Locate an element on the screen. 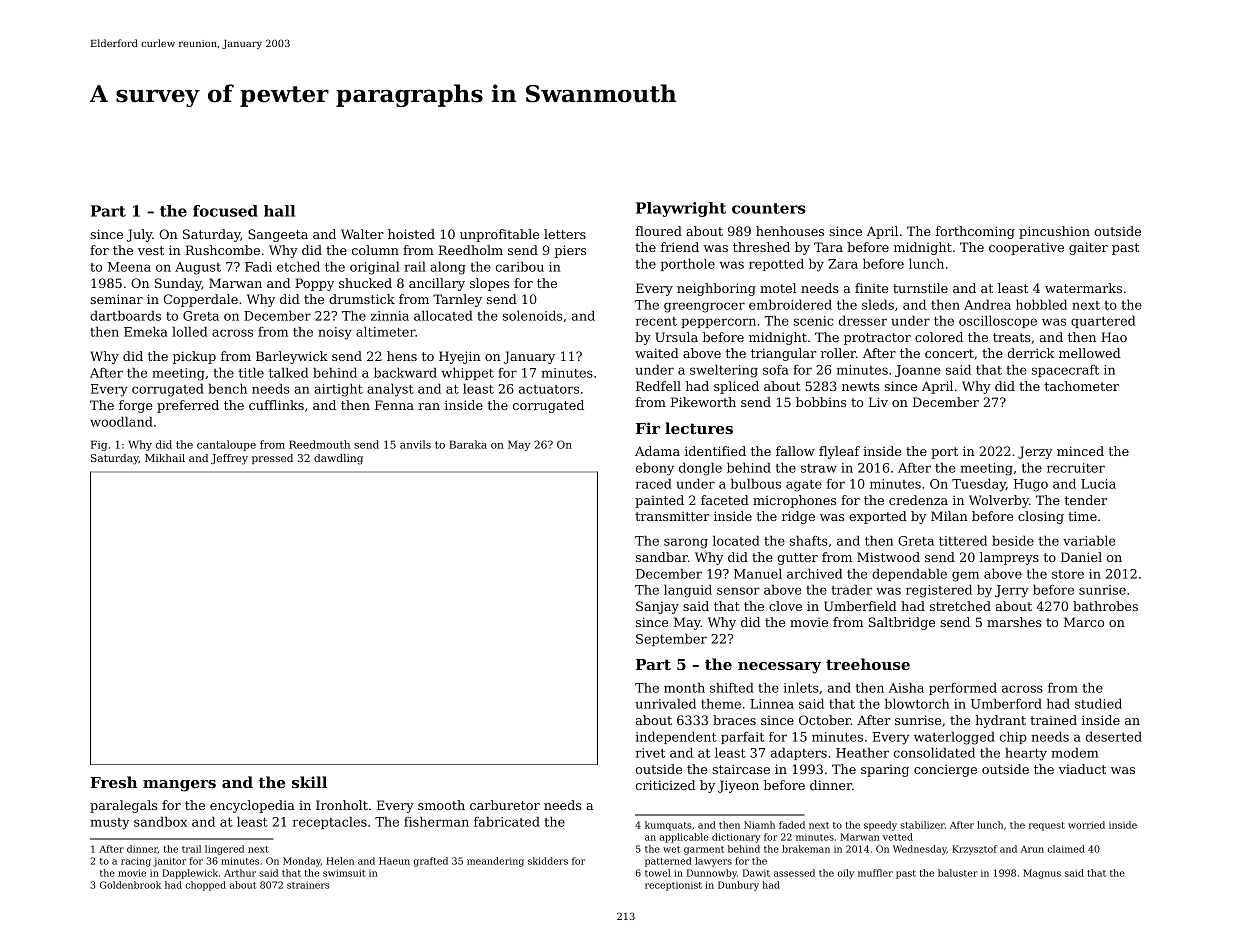 This screenshot has height=952, width=1233. counters is located at coordinates (768, 208).
